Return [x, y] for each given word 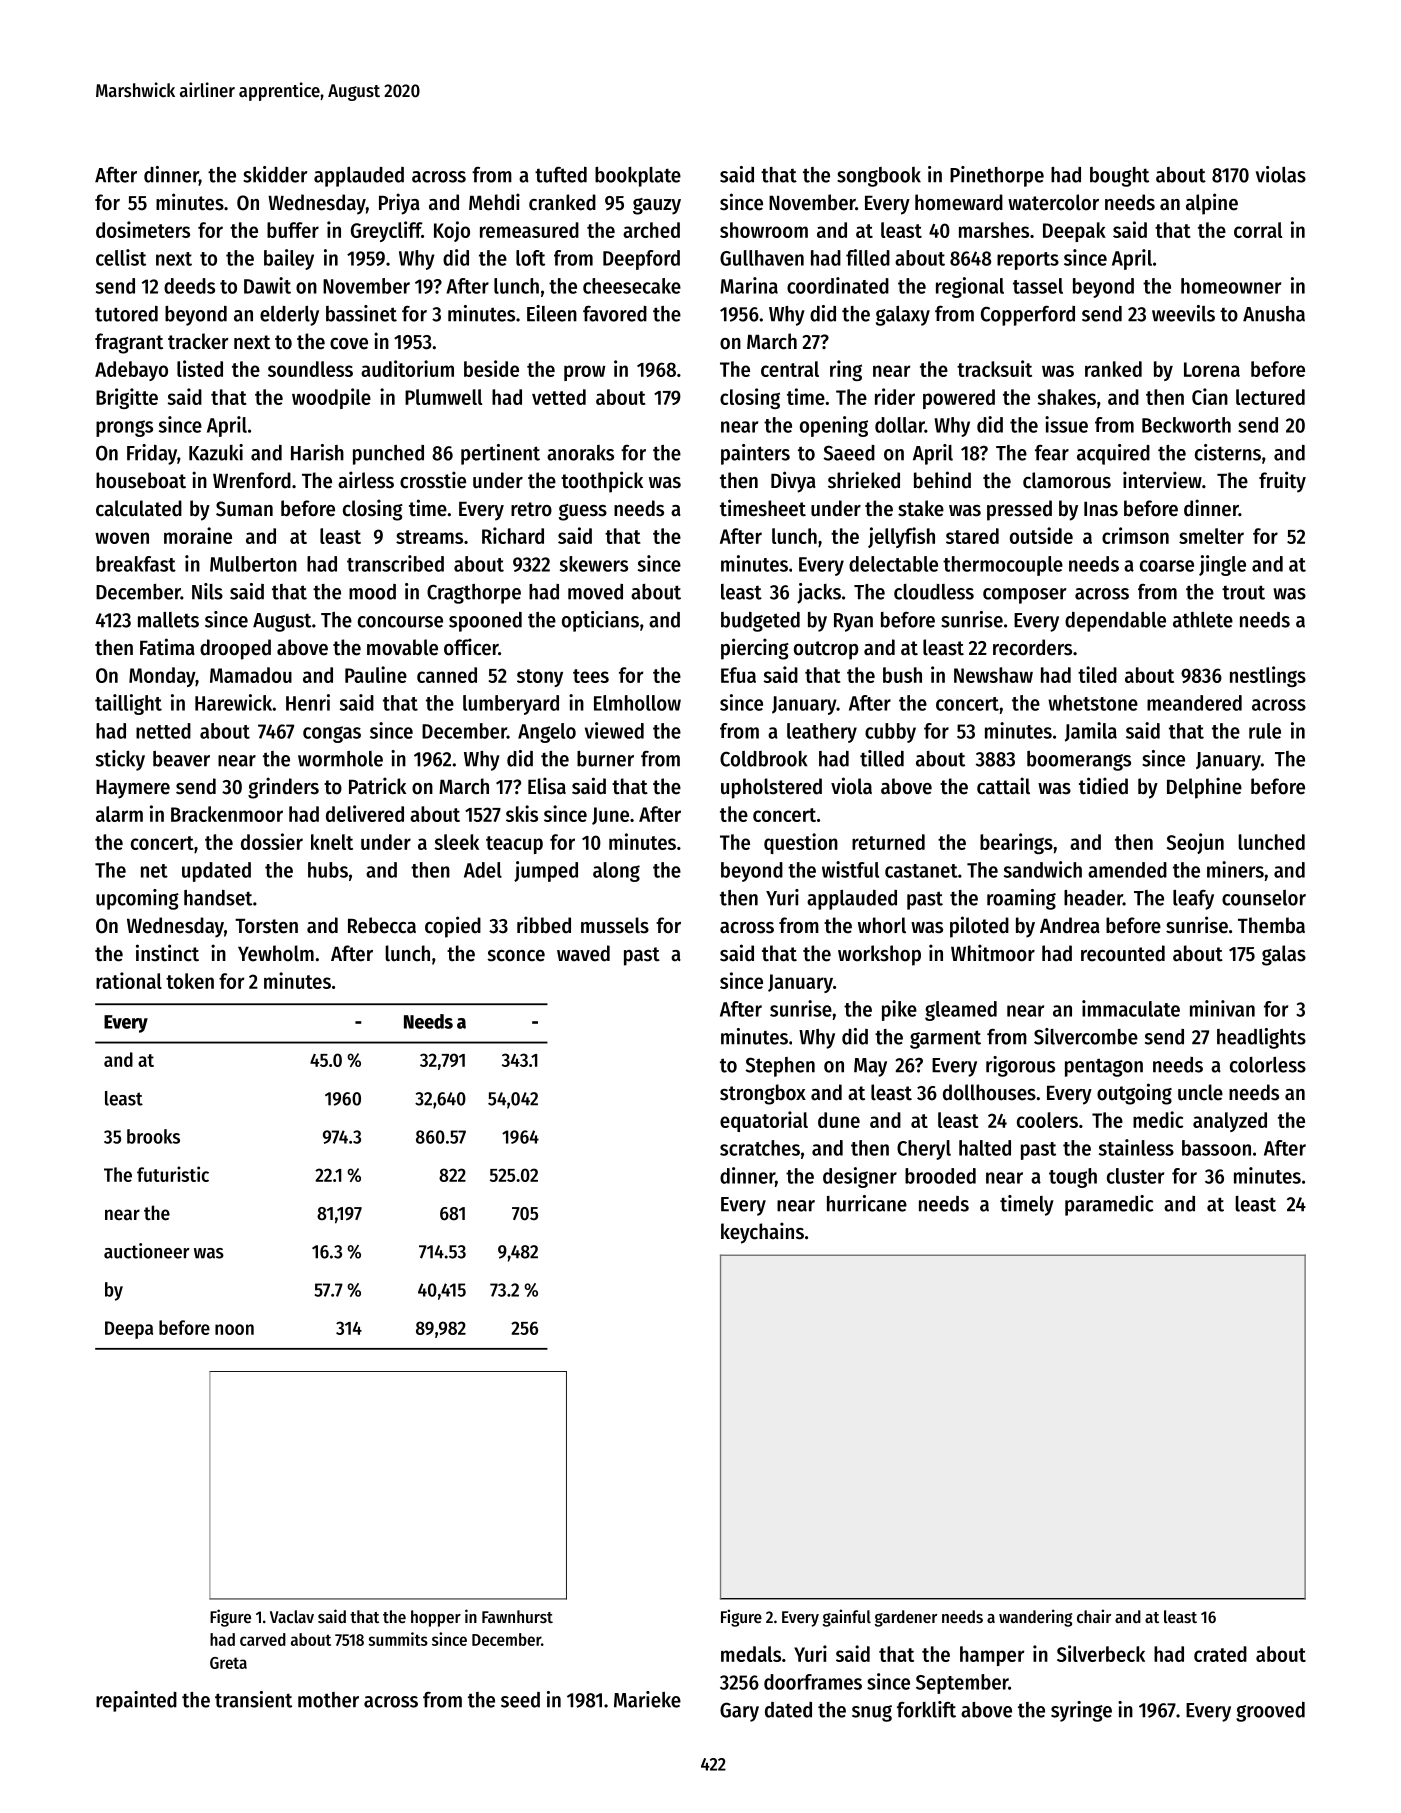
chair [1094, 1616]
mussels [615, 925]
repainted [136, 1701]
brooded [940, 1176]
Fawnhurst [517, 1616]
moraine [198, 535]
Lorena [1212, 369]
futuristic [173, 1174]
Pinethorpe [997, 176]
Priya [399, 204]
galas [1284, 955]
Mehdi [494, 202]
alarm [119, 814]
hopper [436, 1618]
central [790, 369]
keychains [762, 1233]
